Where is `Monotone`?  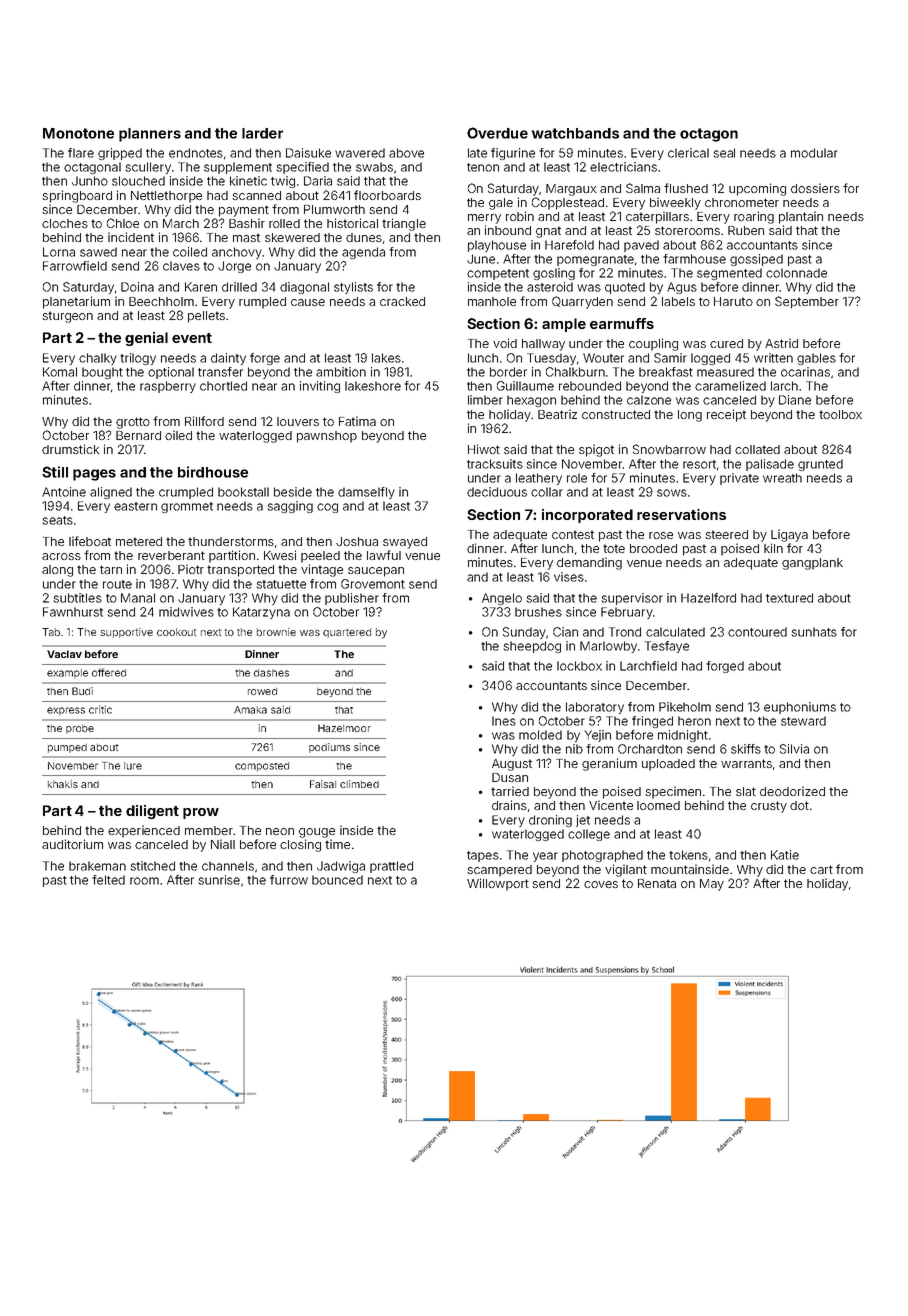
Monotone is located at coordinates (78, 133).
